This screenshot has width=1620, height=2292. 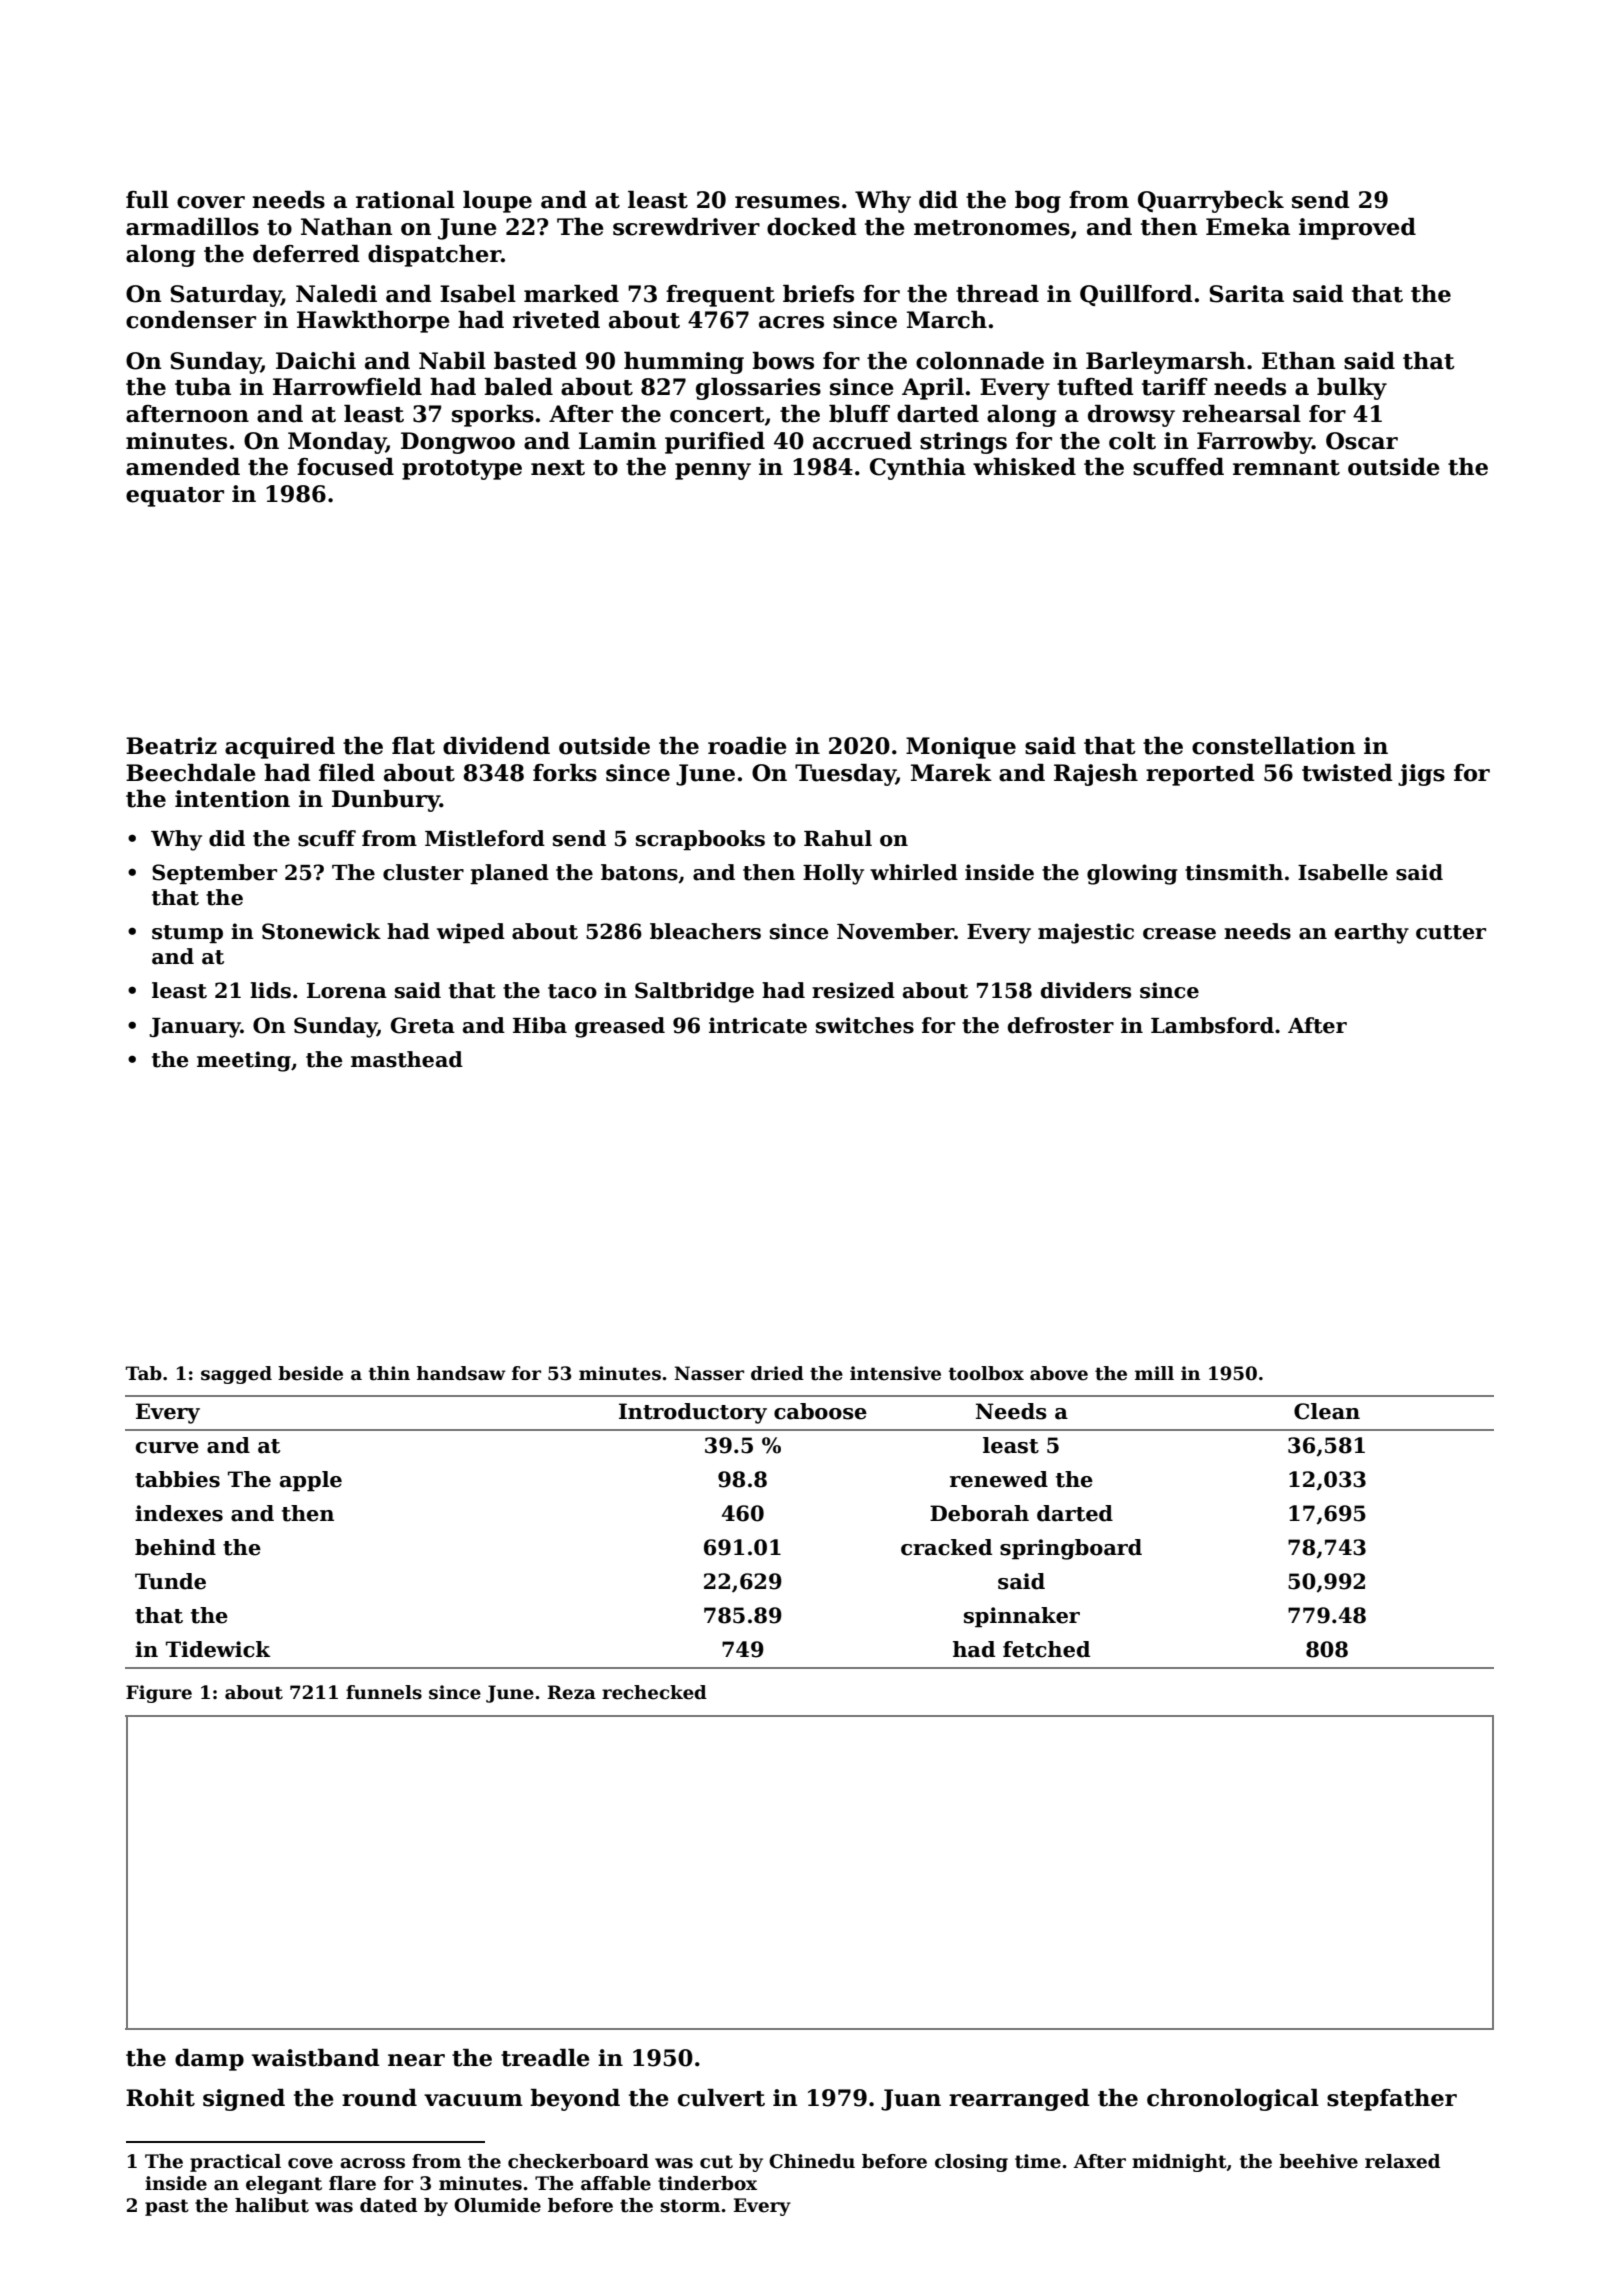 I want to click on intensive, so click(x=895, y=1373).
